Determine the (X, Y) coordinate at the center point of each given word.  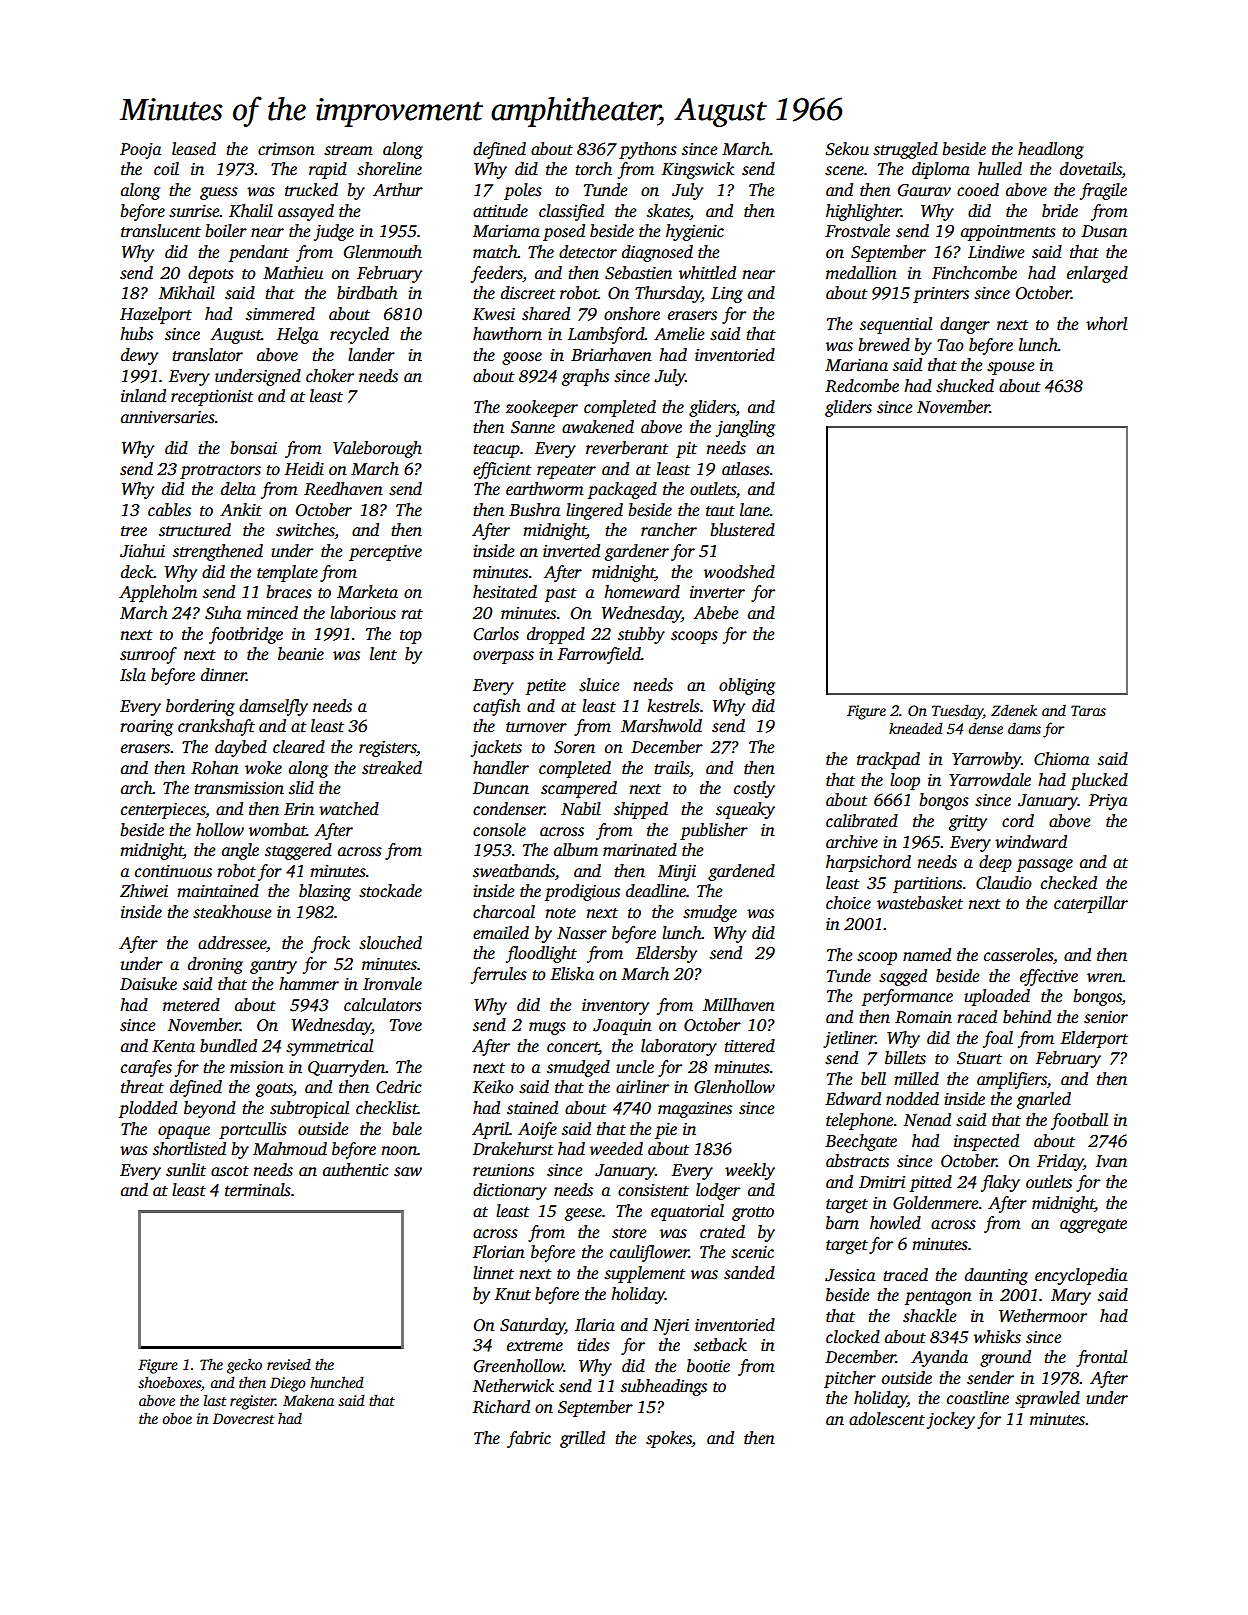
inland (143, 396)
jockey (951, 1420)
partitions (927, 885)
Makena (308, 1400)
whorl (1106, 323)
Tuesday (957, 712)
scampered (579, 789)
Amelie (679, 334)
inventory (615, 1007)
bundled (228, 1046)
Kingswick (698, 170)
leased (194, 149)
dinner (223, 674)
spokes (669, 1439)
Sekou (847, 149)
